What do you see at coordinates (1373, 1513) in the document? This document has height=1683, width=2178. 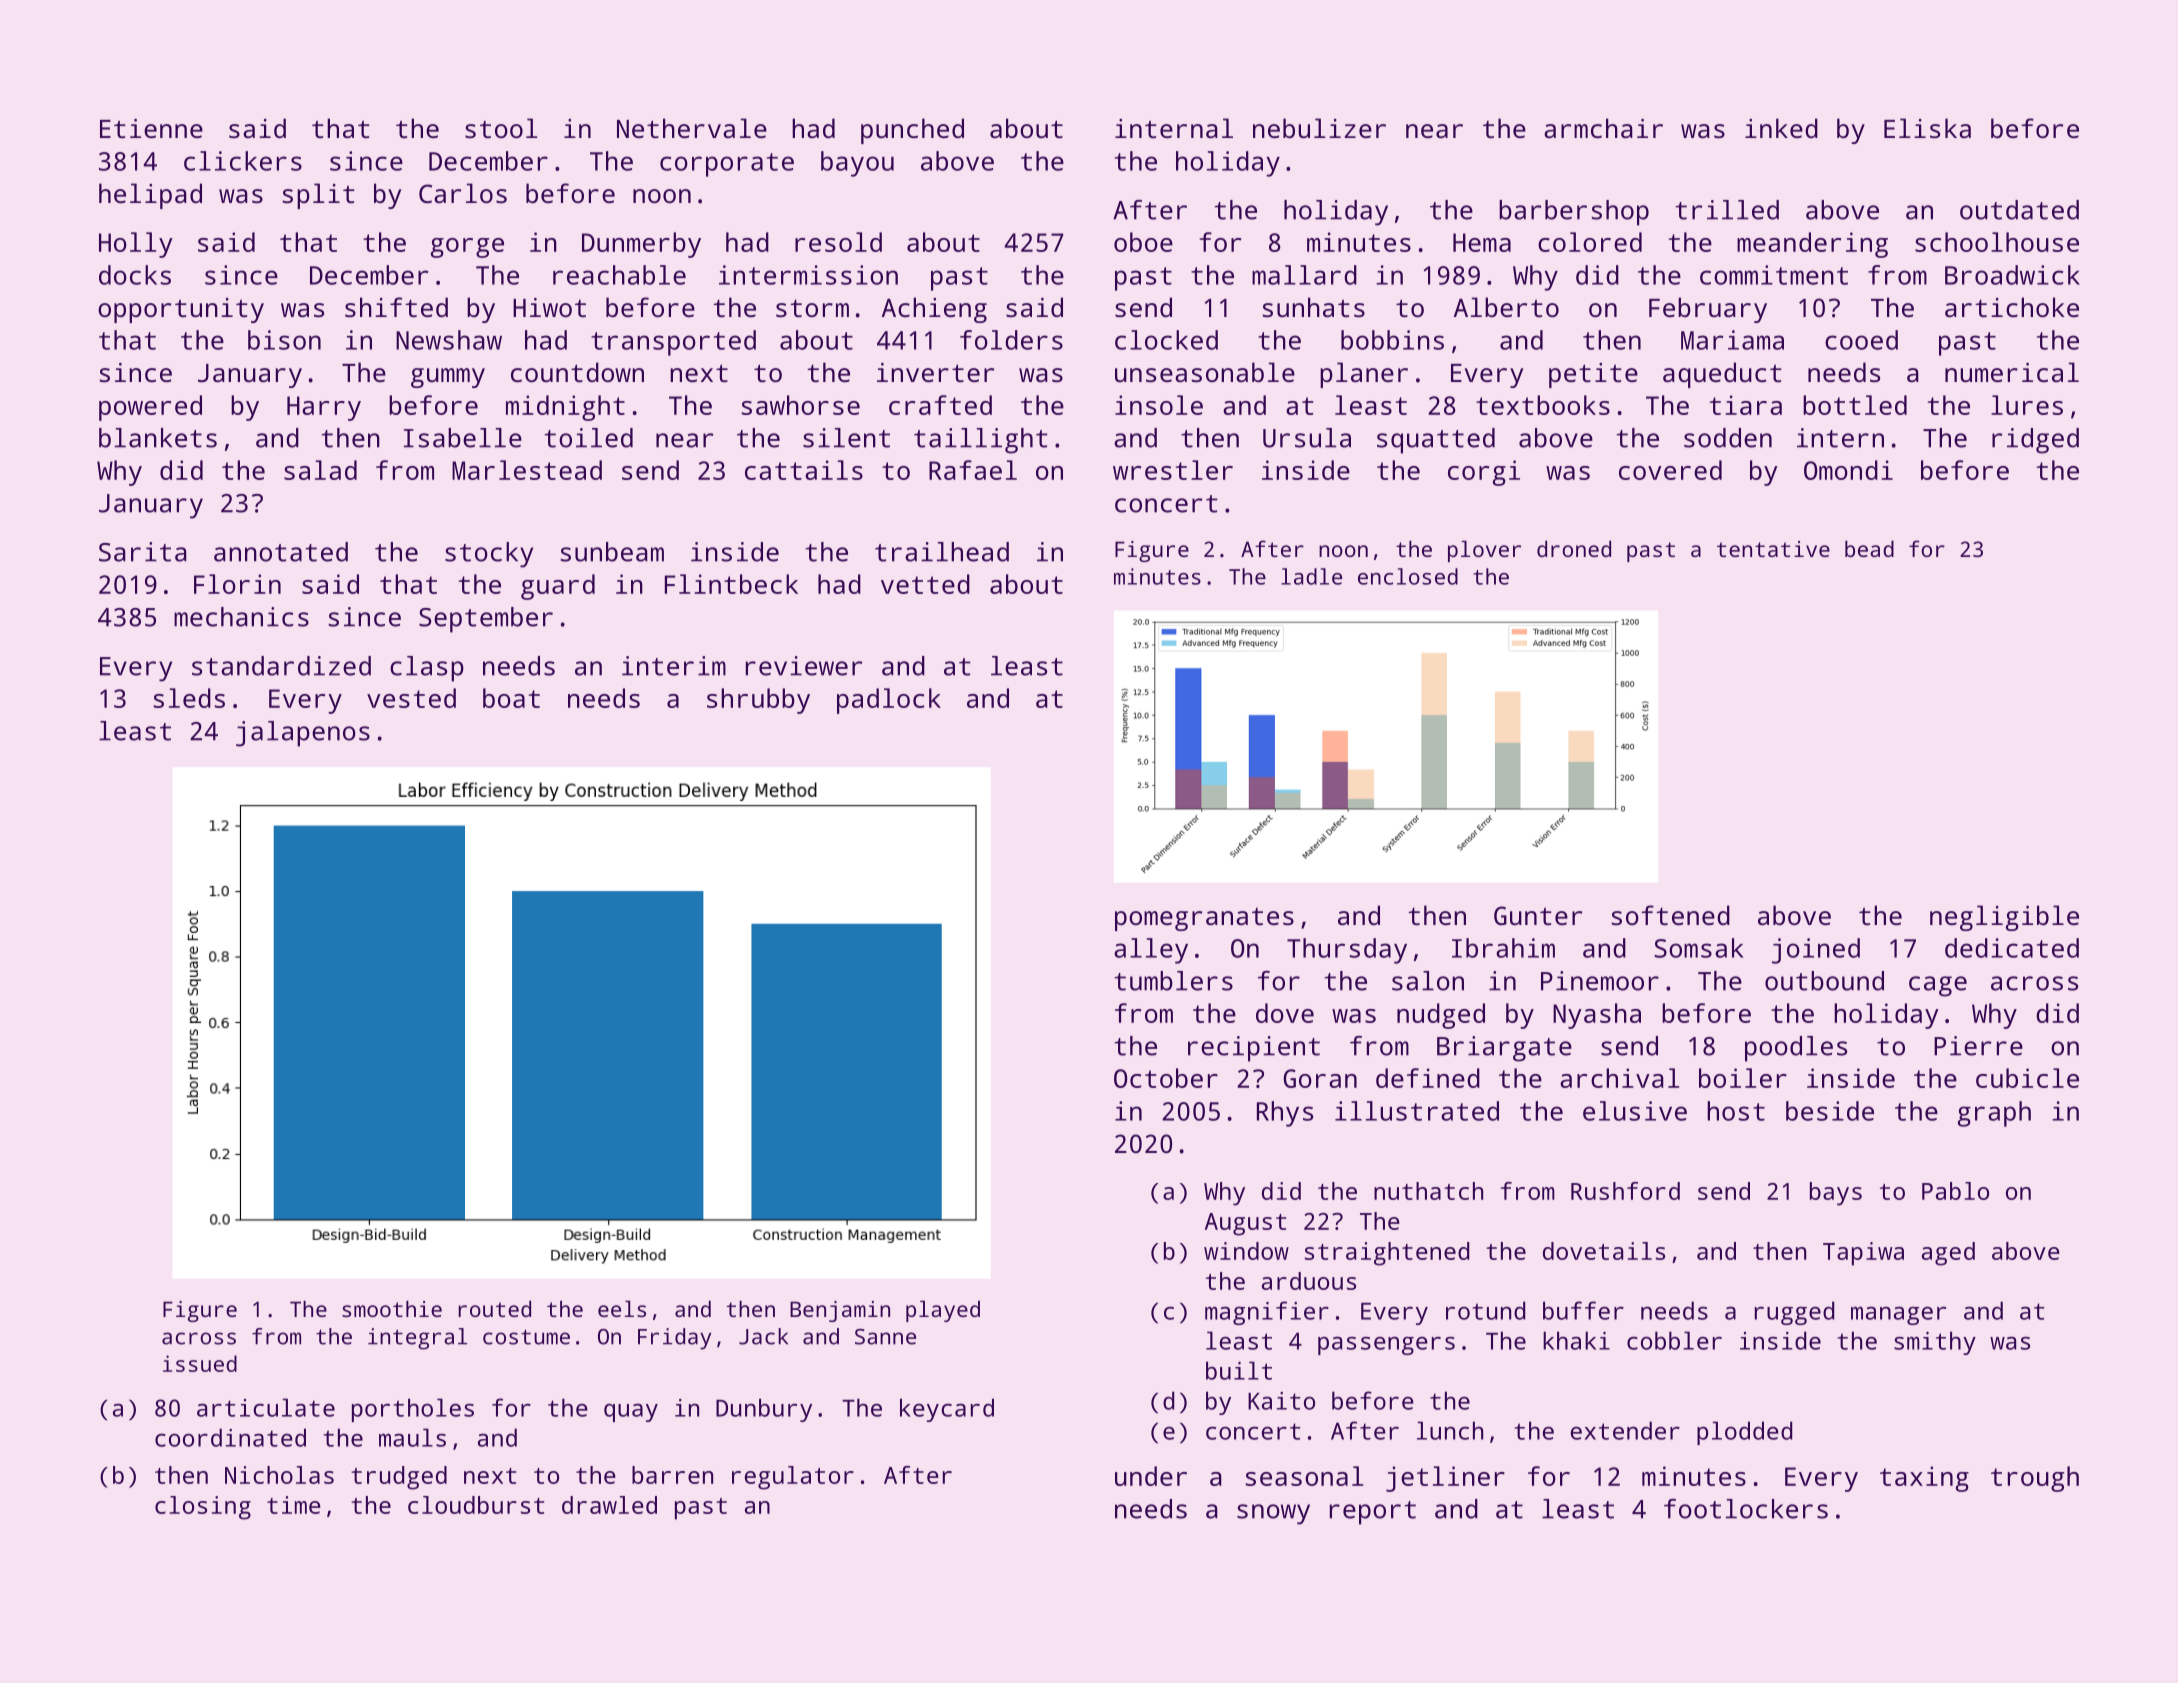 I see `report` at bounding box center [1373, 1513].
